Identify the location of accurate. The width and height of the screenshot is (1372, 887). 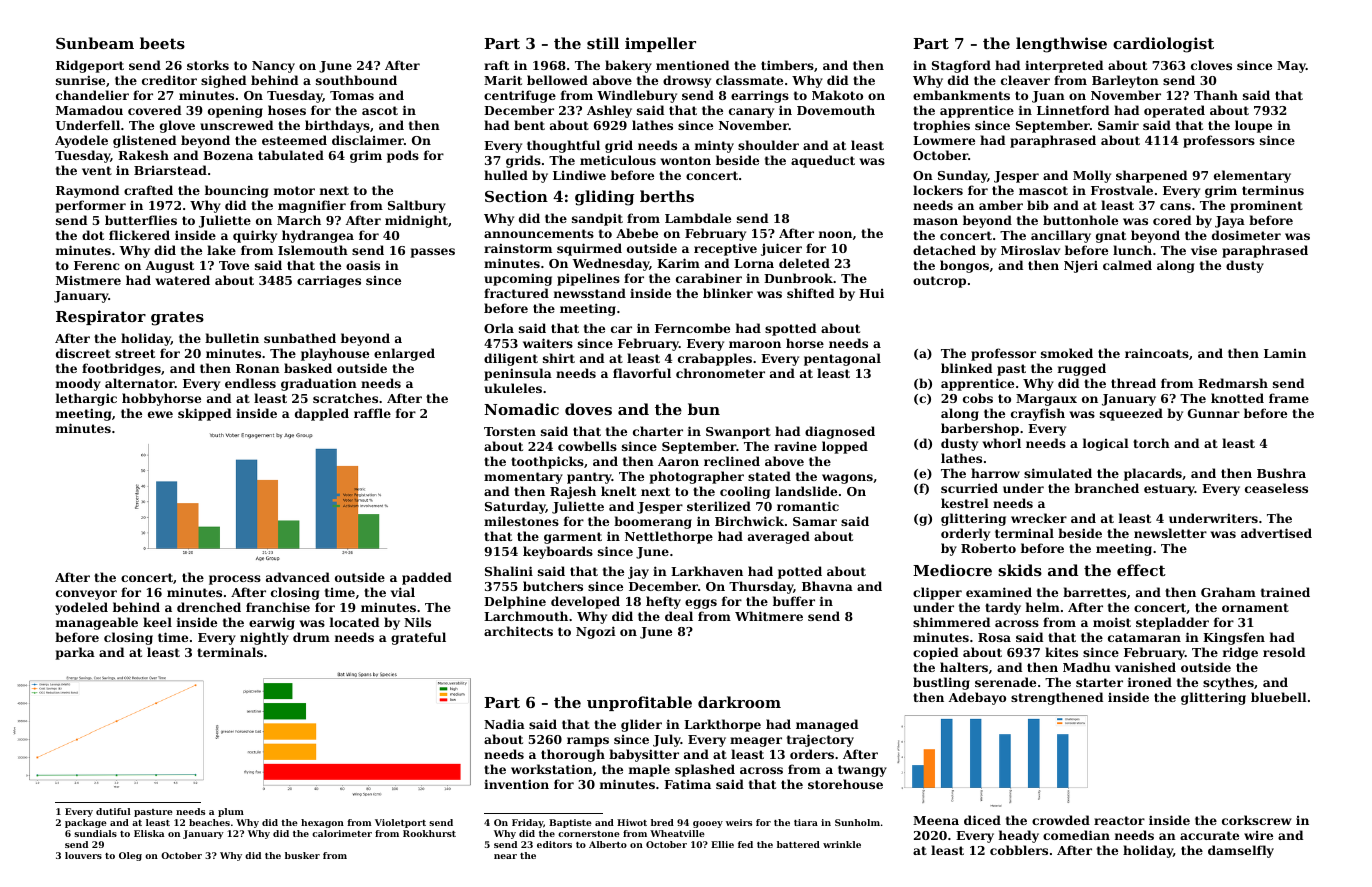
(1209, 835).
